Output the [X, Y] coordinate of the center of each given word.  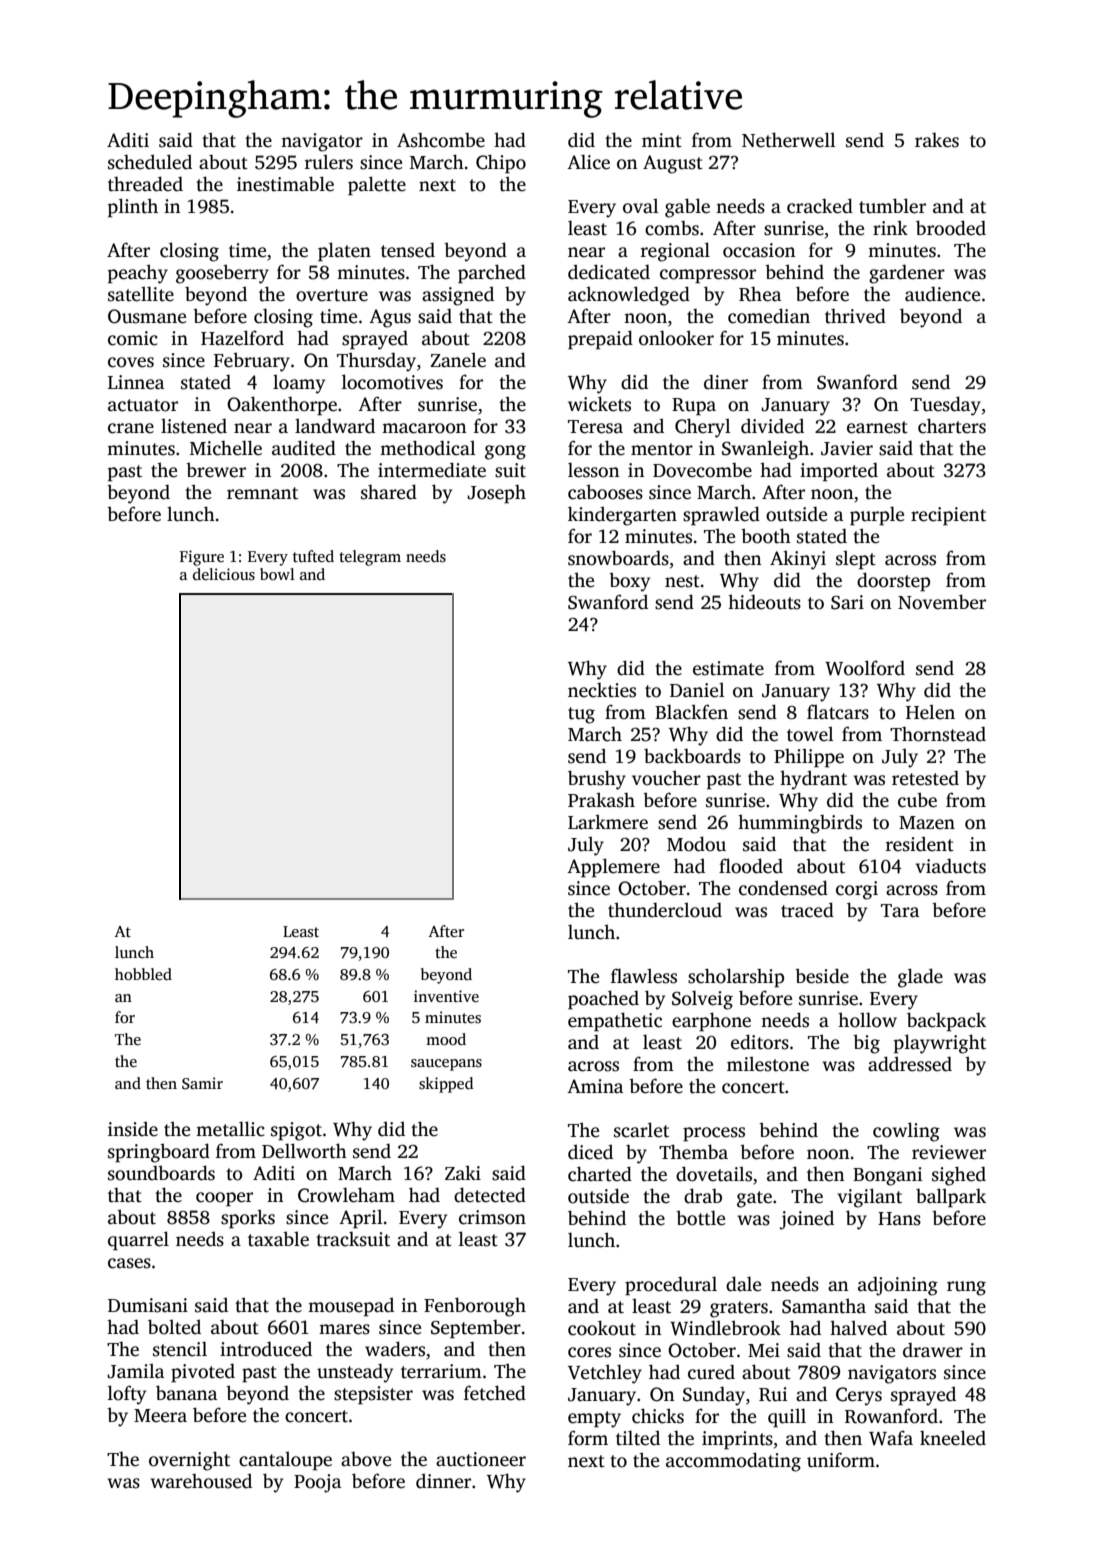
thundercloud [665, 910]
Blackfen [691, 712]
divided [772, 426]
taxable [278, 1239]
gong [505, 452]
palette [377, 186]
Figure [202, 558]
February [252, 362]
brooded [951, 228]
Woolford [865, 668]
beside [822, 976]
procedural [671, 1286]
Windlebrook [725, 1328]
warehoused [201, 1481]
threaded [145, 184]
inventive [446, 996]
